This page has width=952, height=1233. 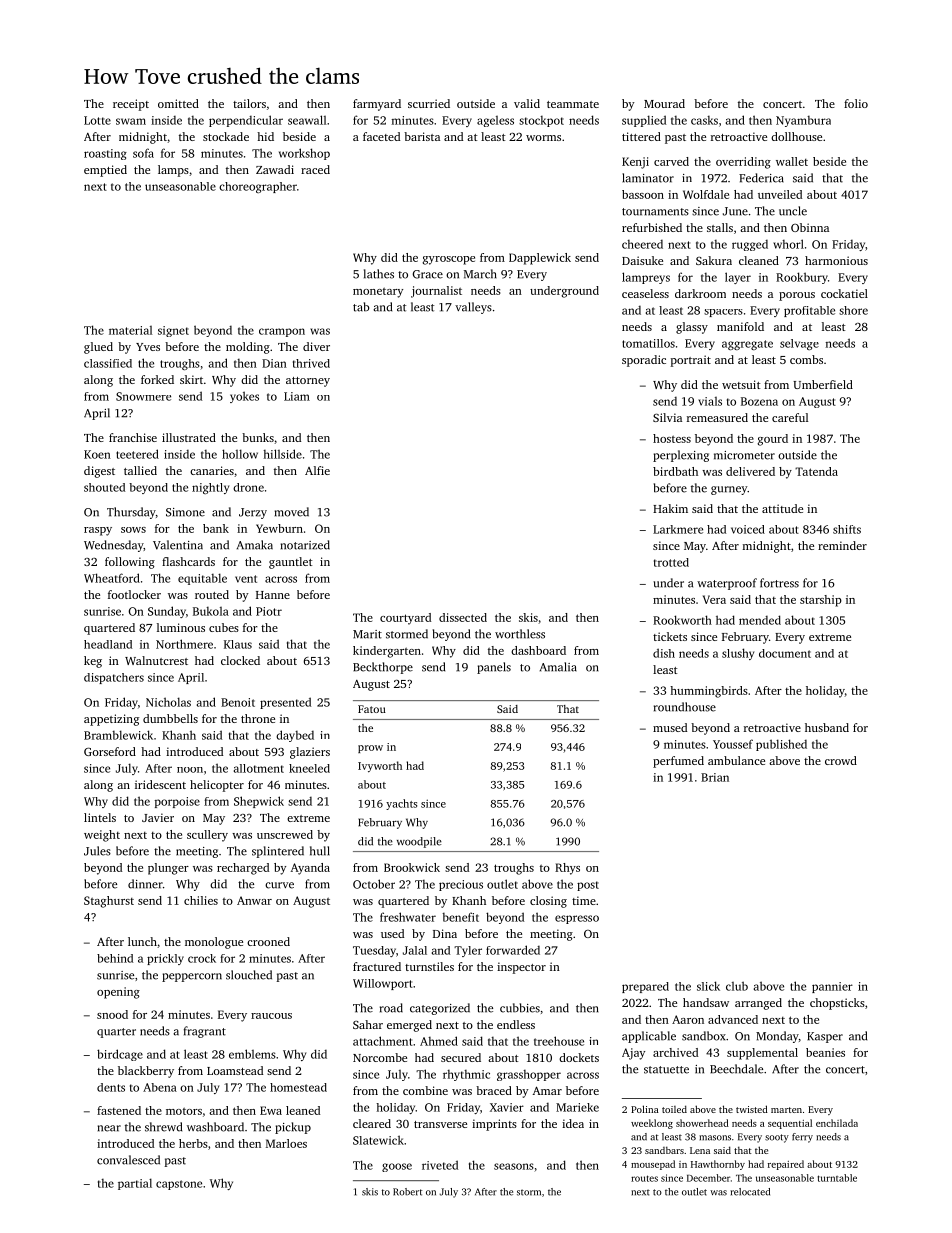 What do you see at coordinates (740, 326) in the page?
I see `manifold` at bounding box center [740, 326].
